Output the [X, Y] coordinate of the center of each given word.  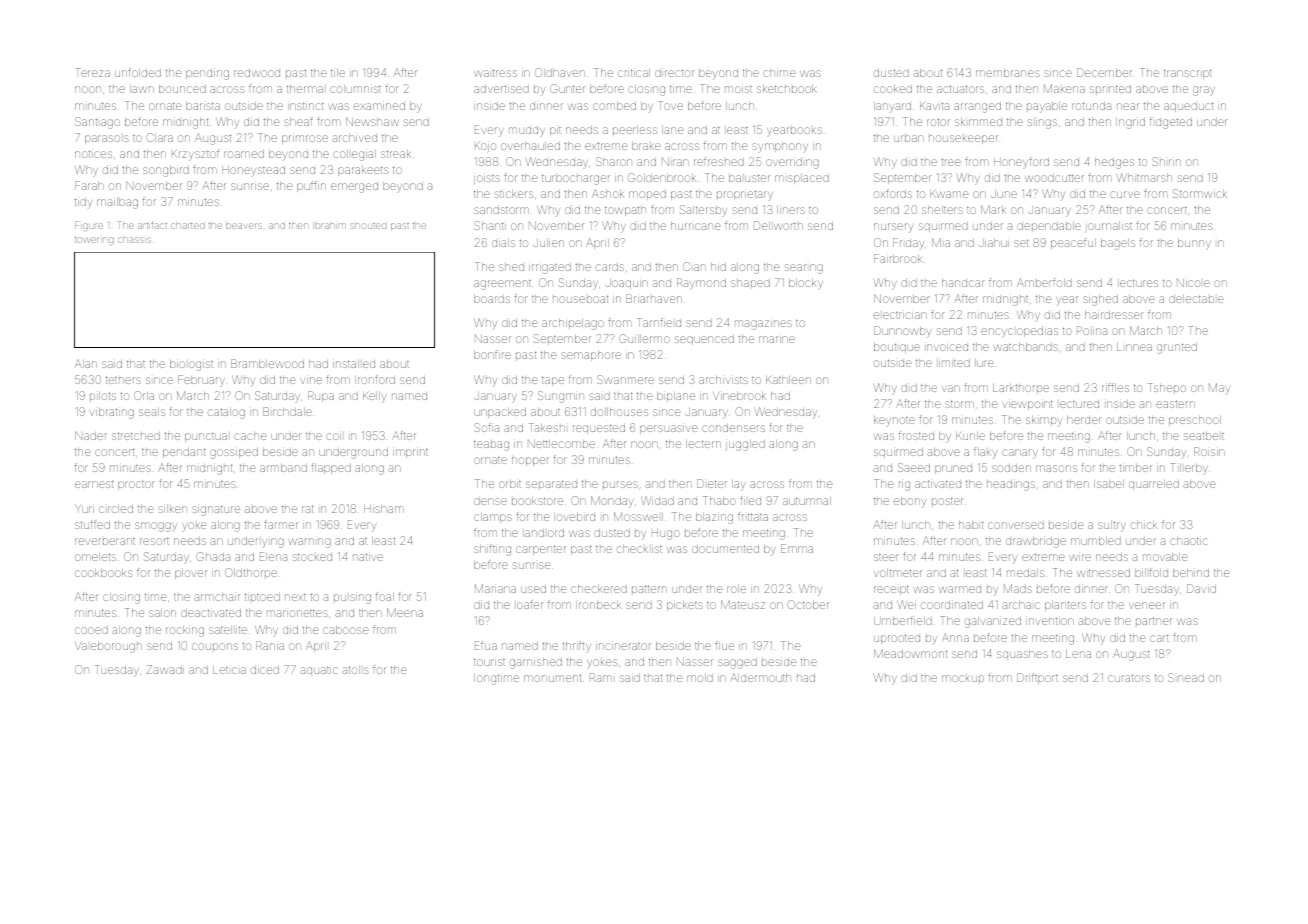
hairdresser [1113, 315]
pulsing [352, 599]
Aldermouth [760, 677]
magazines [763, 325]
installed [354, 364]
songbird [166, 171]
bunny [1194, 244]
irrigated [550, 268]
